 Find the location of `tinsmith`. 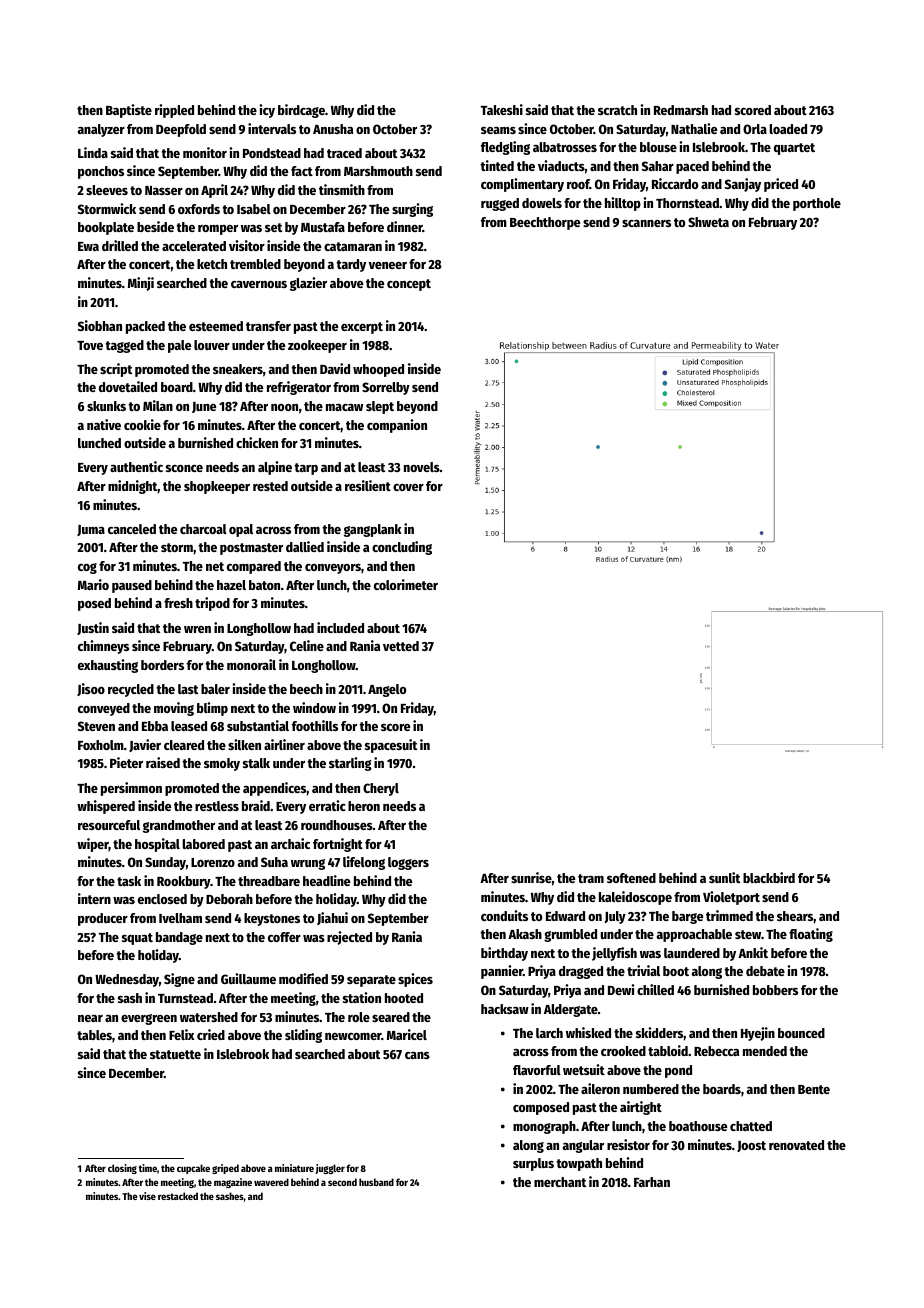

tinsmith is located at coordinates (342, 189).
